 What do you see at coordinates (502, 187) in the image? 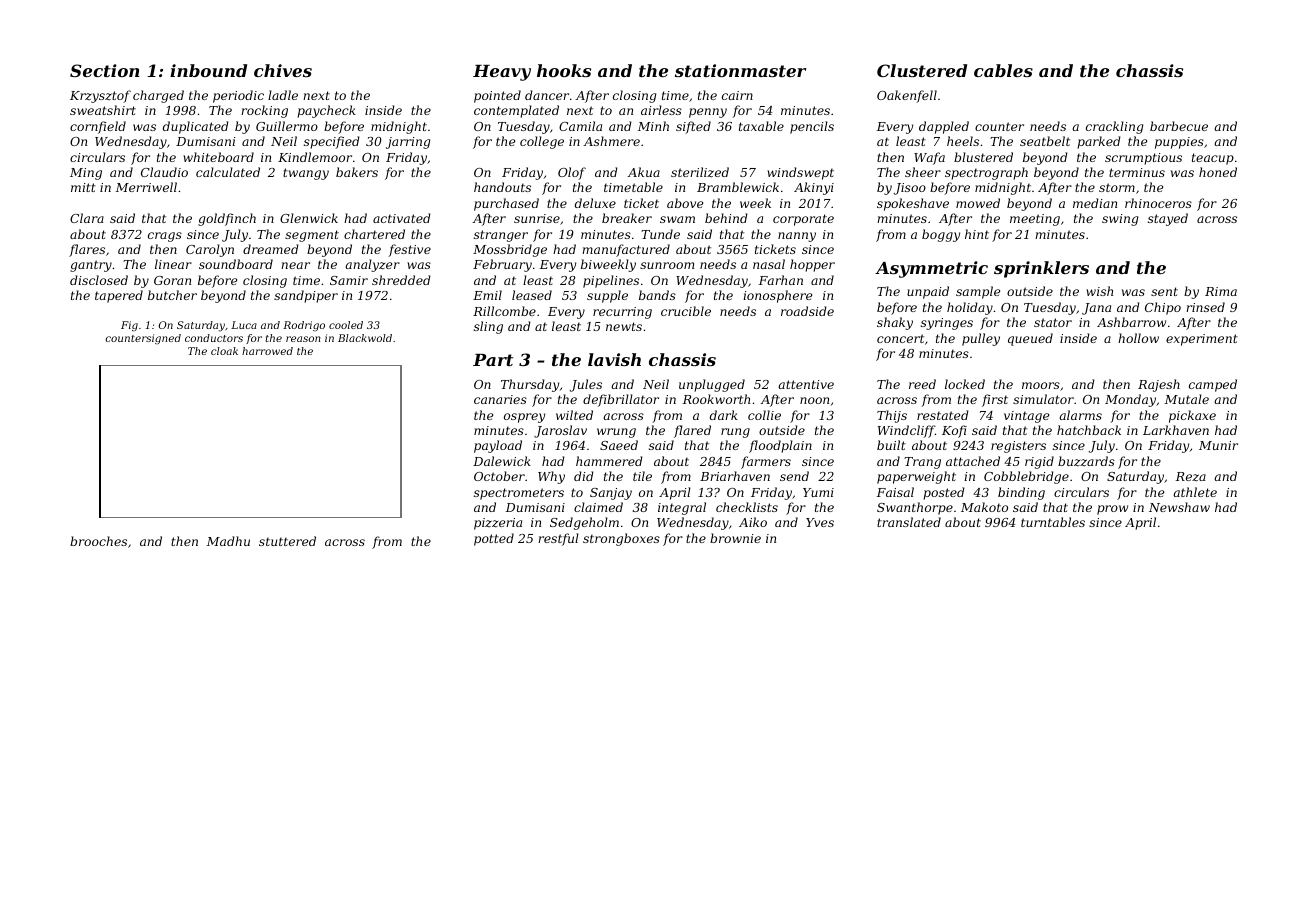
I see `handouts` at bounding box center [502, 187].
